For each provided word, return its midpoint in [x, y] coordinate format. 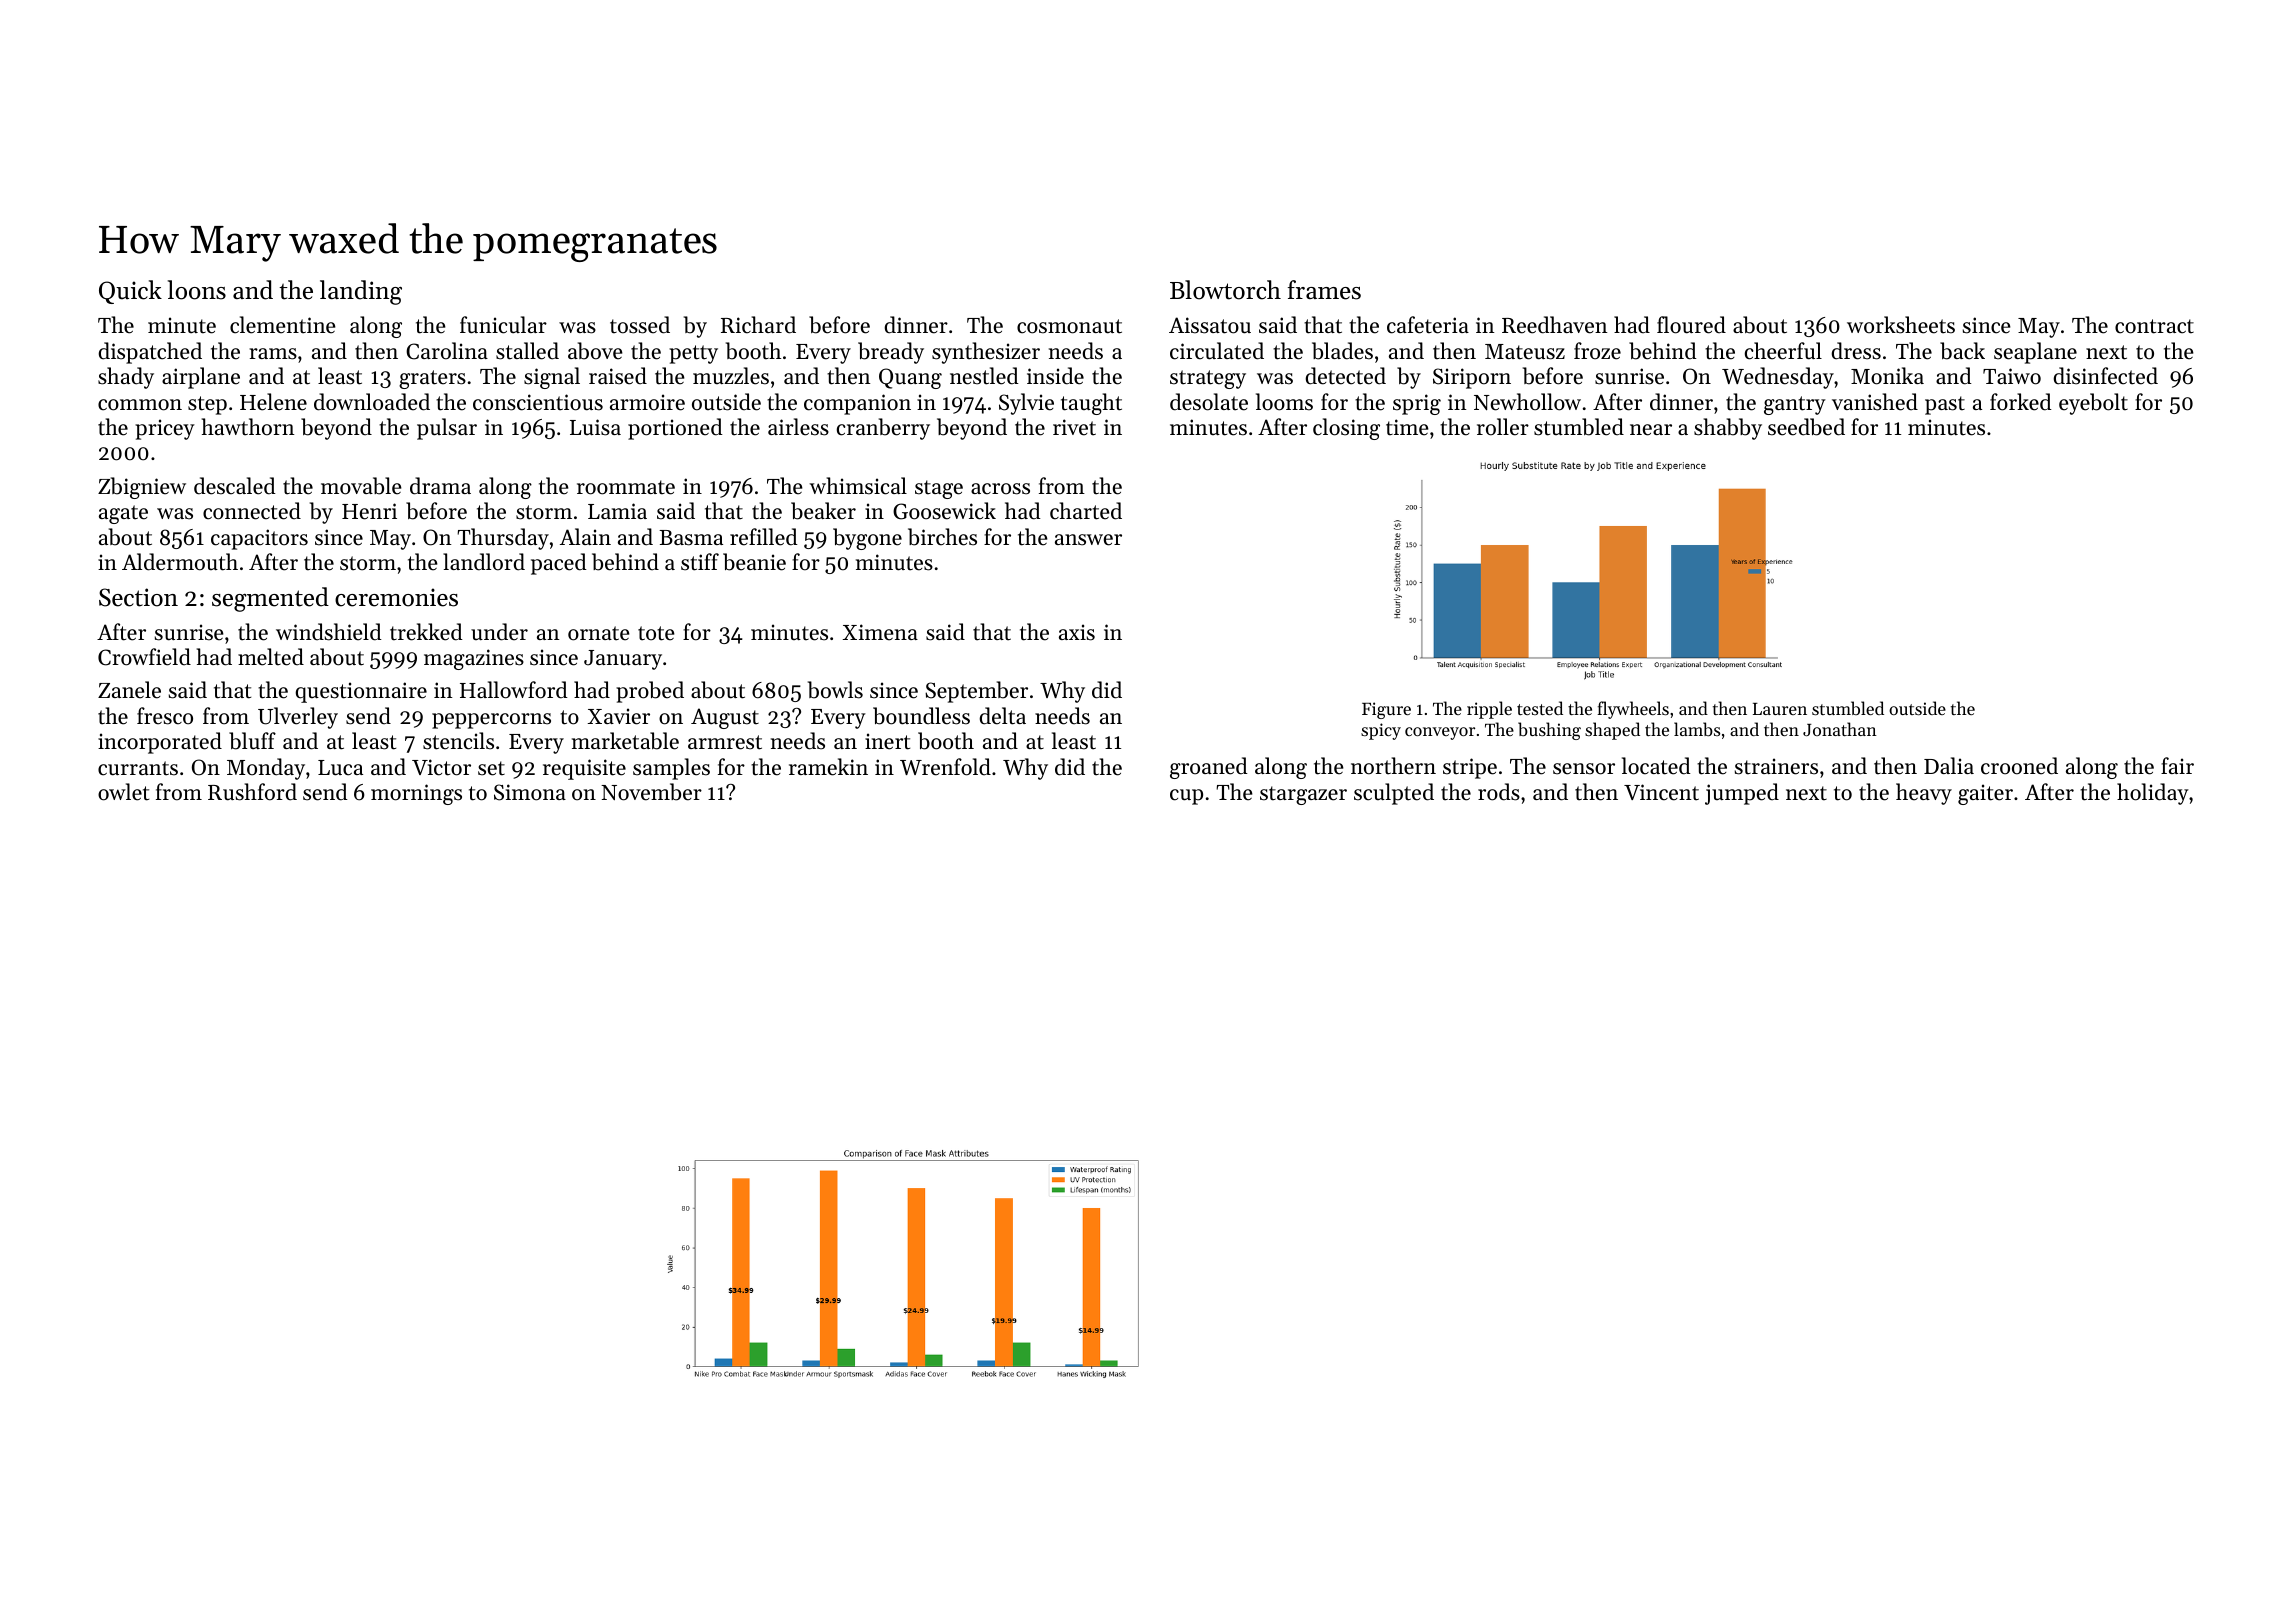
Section [138, 597]
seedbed [1806, 427]
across [1000, 489]
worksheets [1901, 325]
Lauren [1780, 709]
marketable [625, 741]
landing [361, 292]
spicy [1381, 731]
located [1656, 766]
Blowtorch [1225, 290]
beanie [754, 562]
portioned [675, 429]
